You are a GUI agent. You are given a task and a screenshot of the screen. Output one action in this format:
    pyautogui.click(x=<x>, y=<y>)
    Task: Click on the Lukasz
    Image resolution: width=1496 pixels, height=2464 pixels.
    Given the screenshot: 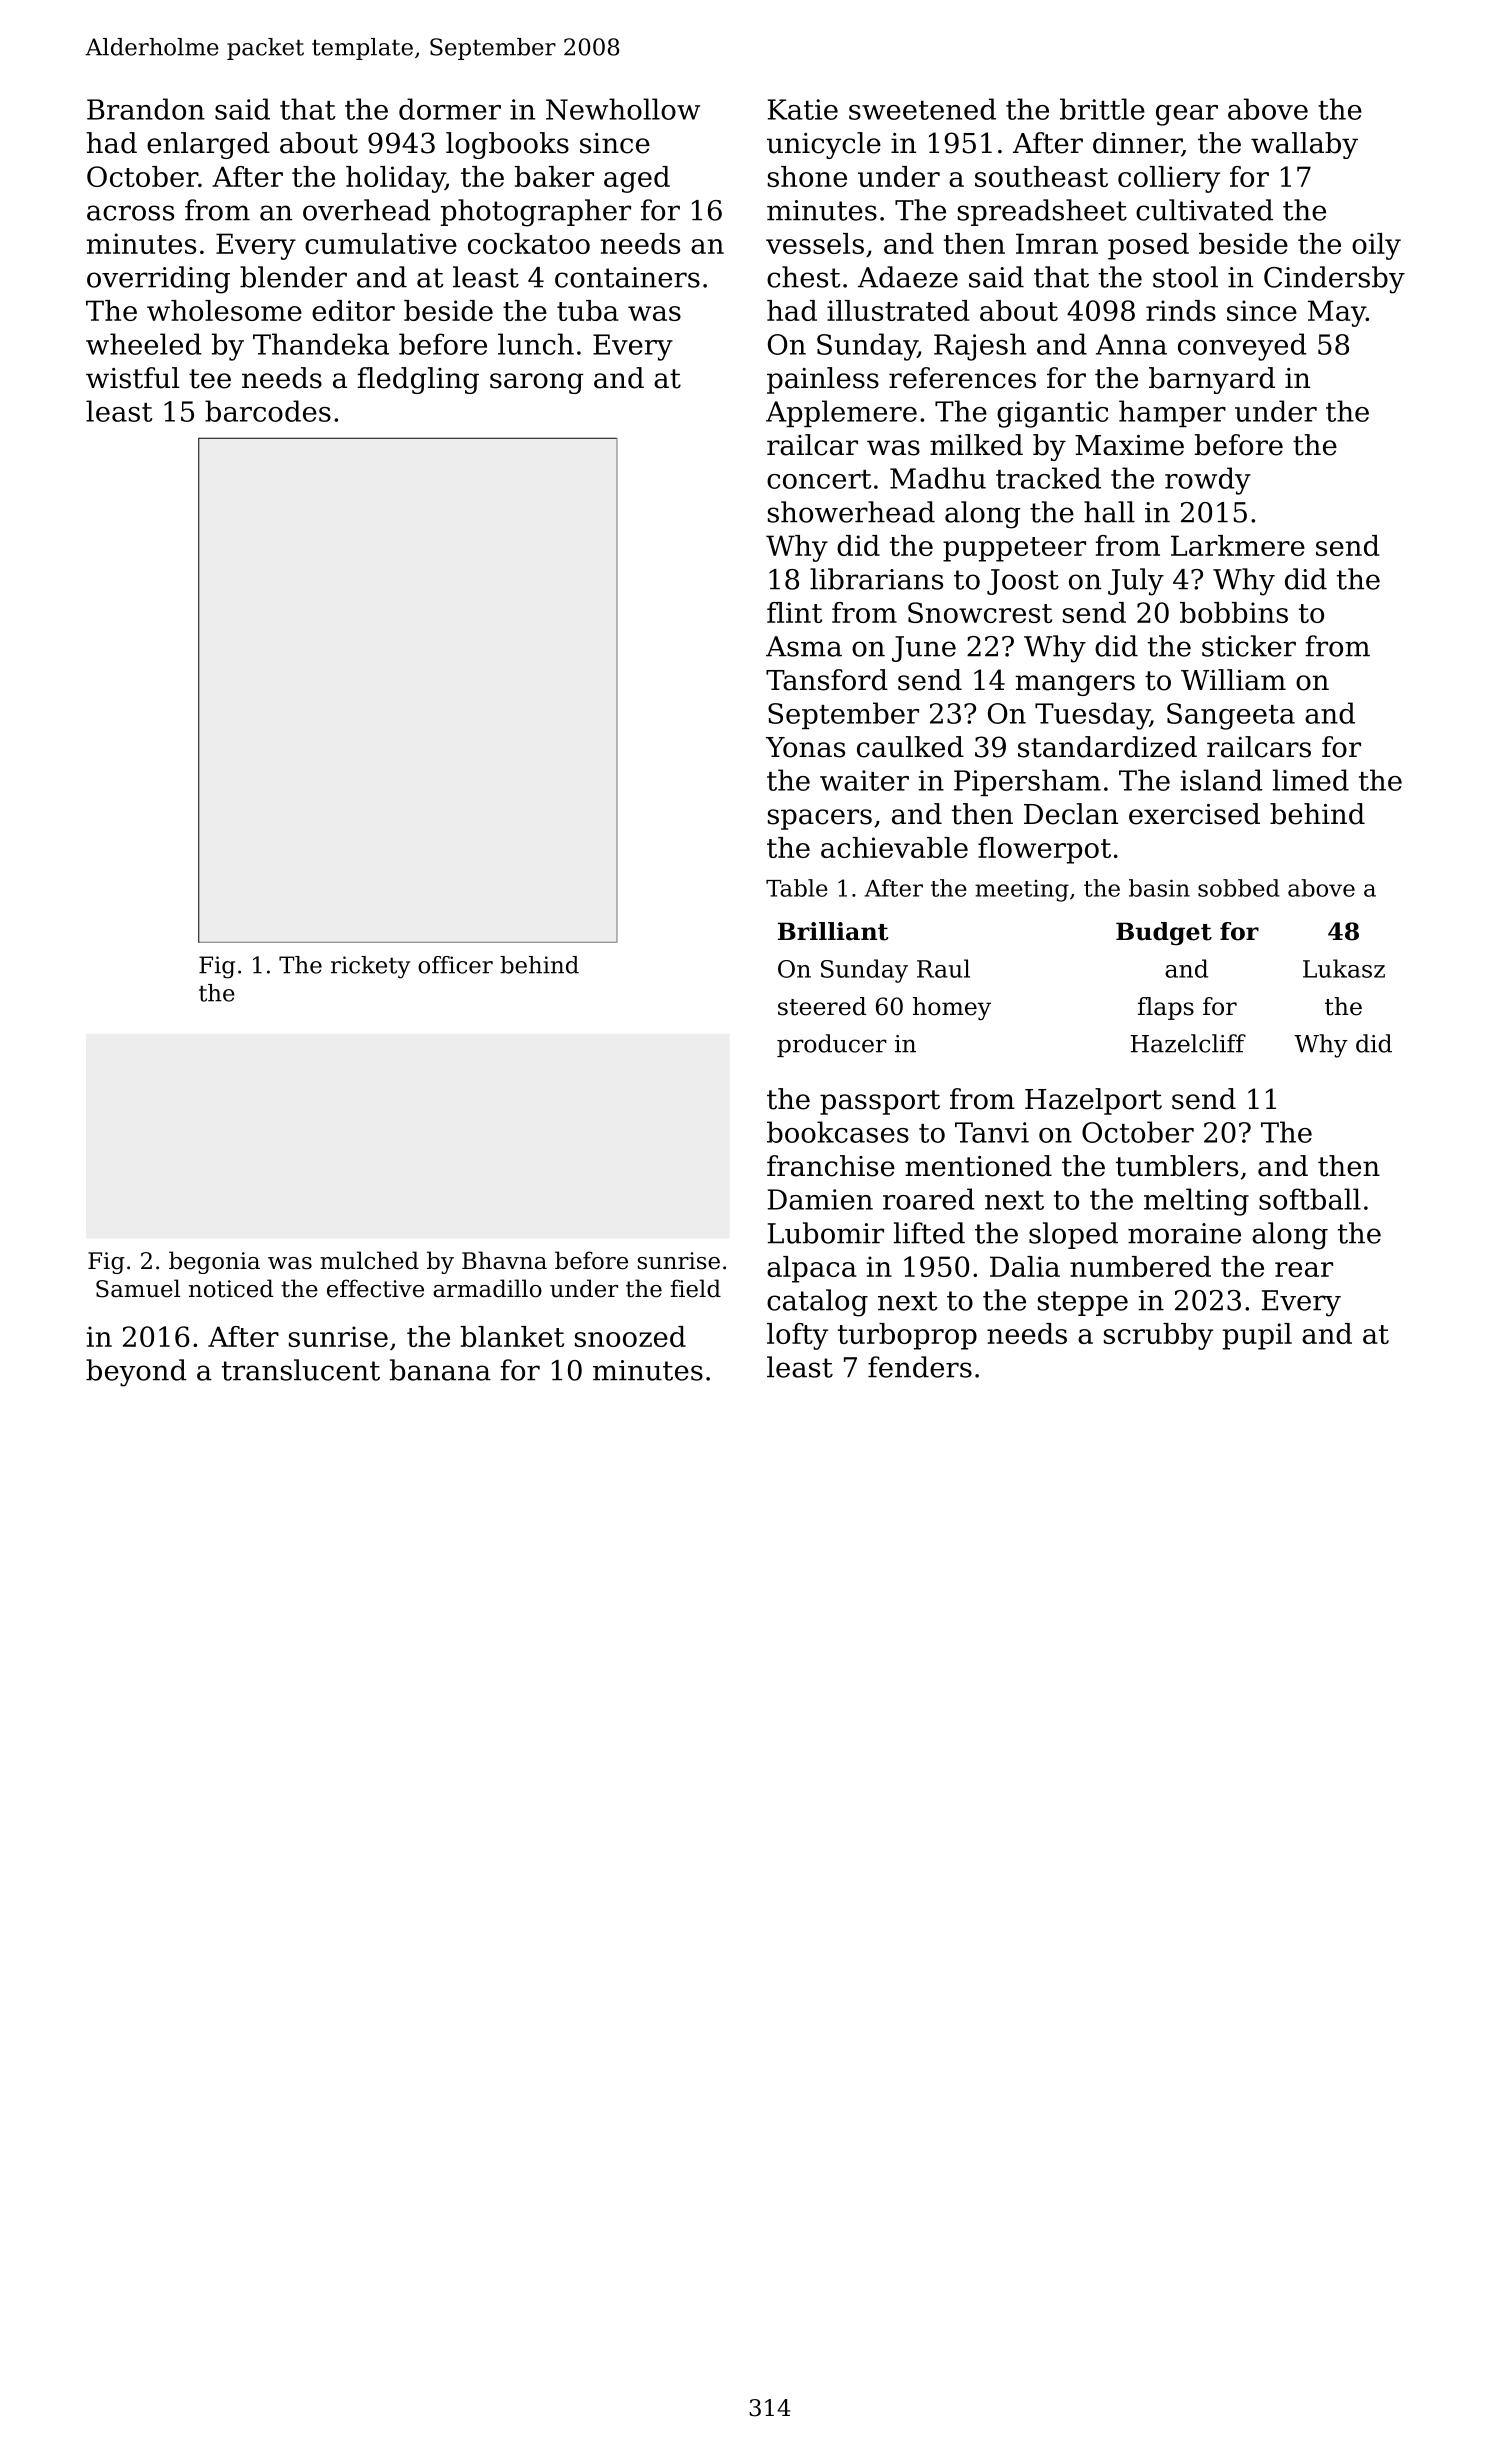 What is the action you would take?
    pyautogui.click(x=1344, y=968)
